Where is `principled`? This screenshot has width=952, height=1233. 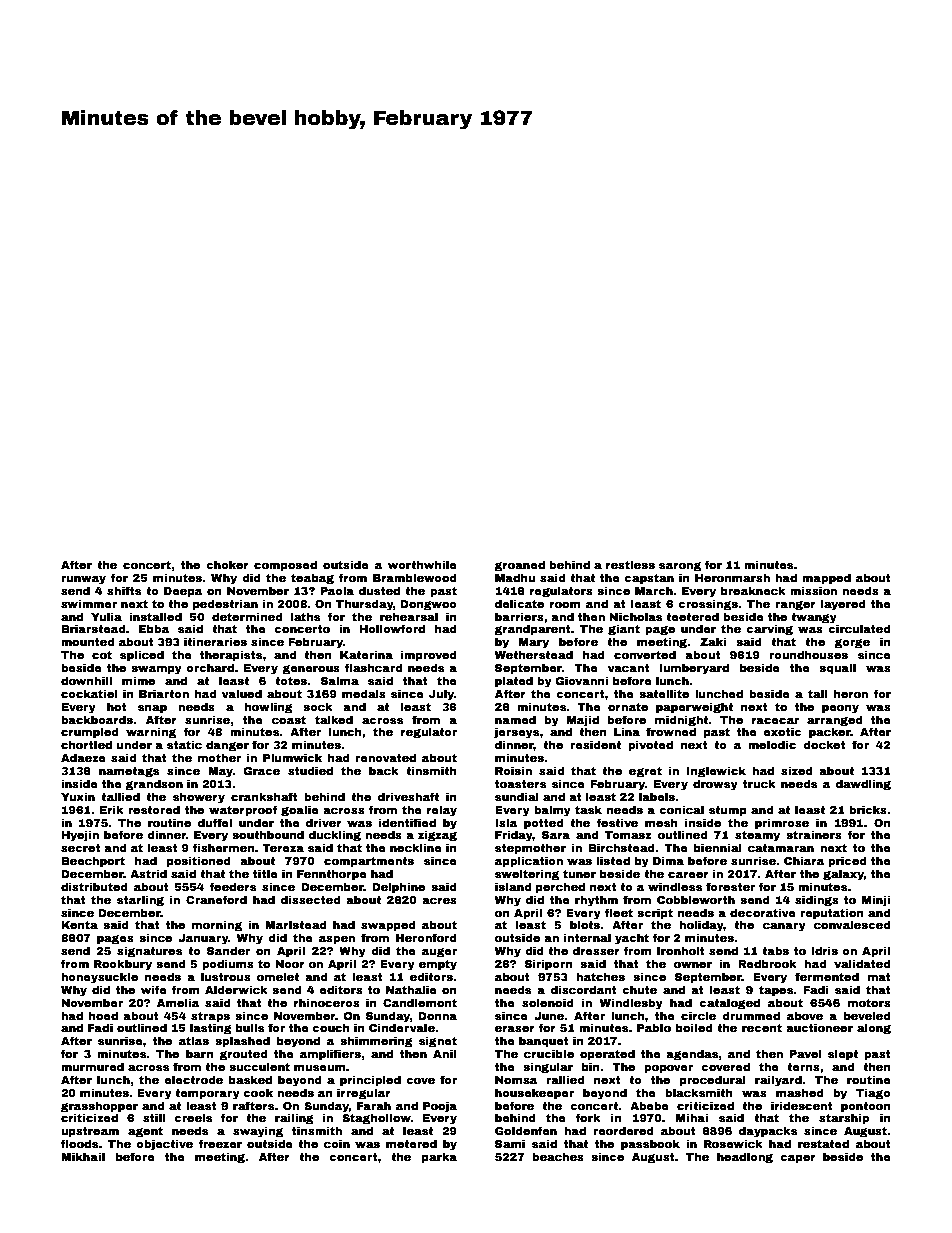
principled is located at coordinates (370, 1081).
